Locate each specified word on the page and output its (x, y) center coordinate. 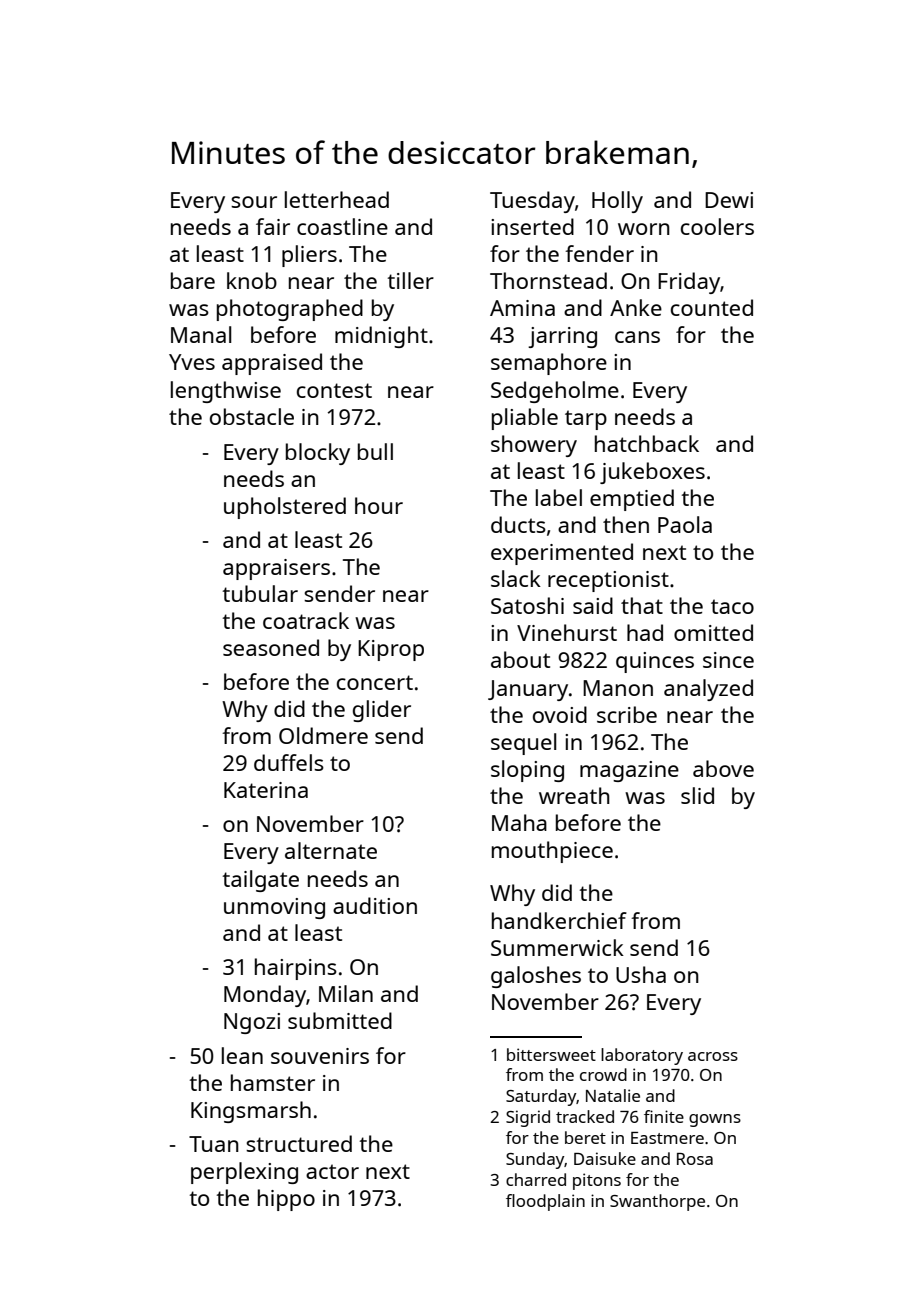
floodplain (545, 1202)
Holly (617, 202)
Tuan (214, 1144)
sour (254, 202)
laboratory (642, 1056)
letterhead (337, 199)
